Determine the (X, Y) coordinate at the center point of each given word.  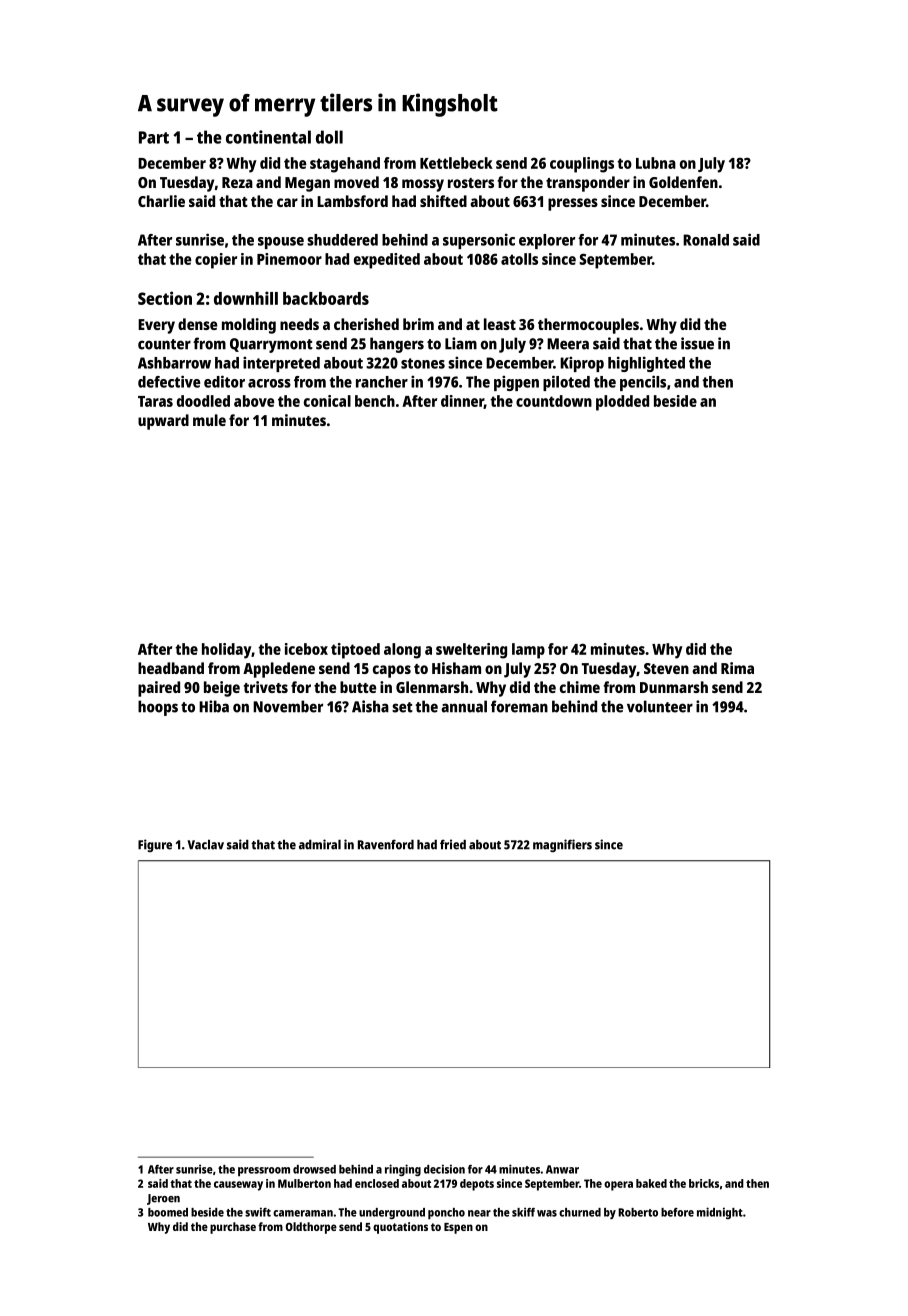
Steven (666, 668)
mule (209, 420)
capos (392, 671)
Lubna (656, 163)
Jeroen (163, 1199)
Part (154, 137)
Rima (737, 668)
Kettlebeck (456, 163)
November (288, 706)
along (402, 651)
